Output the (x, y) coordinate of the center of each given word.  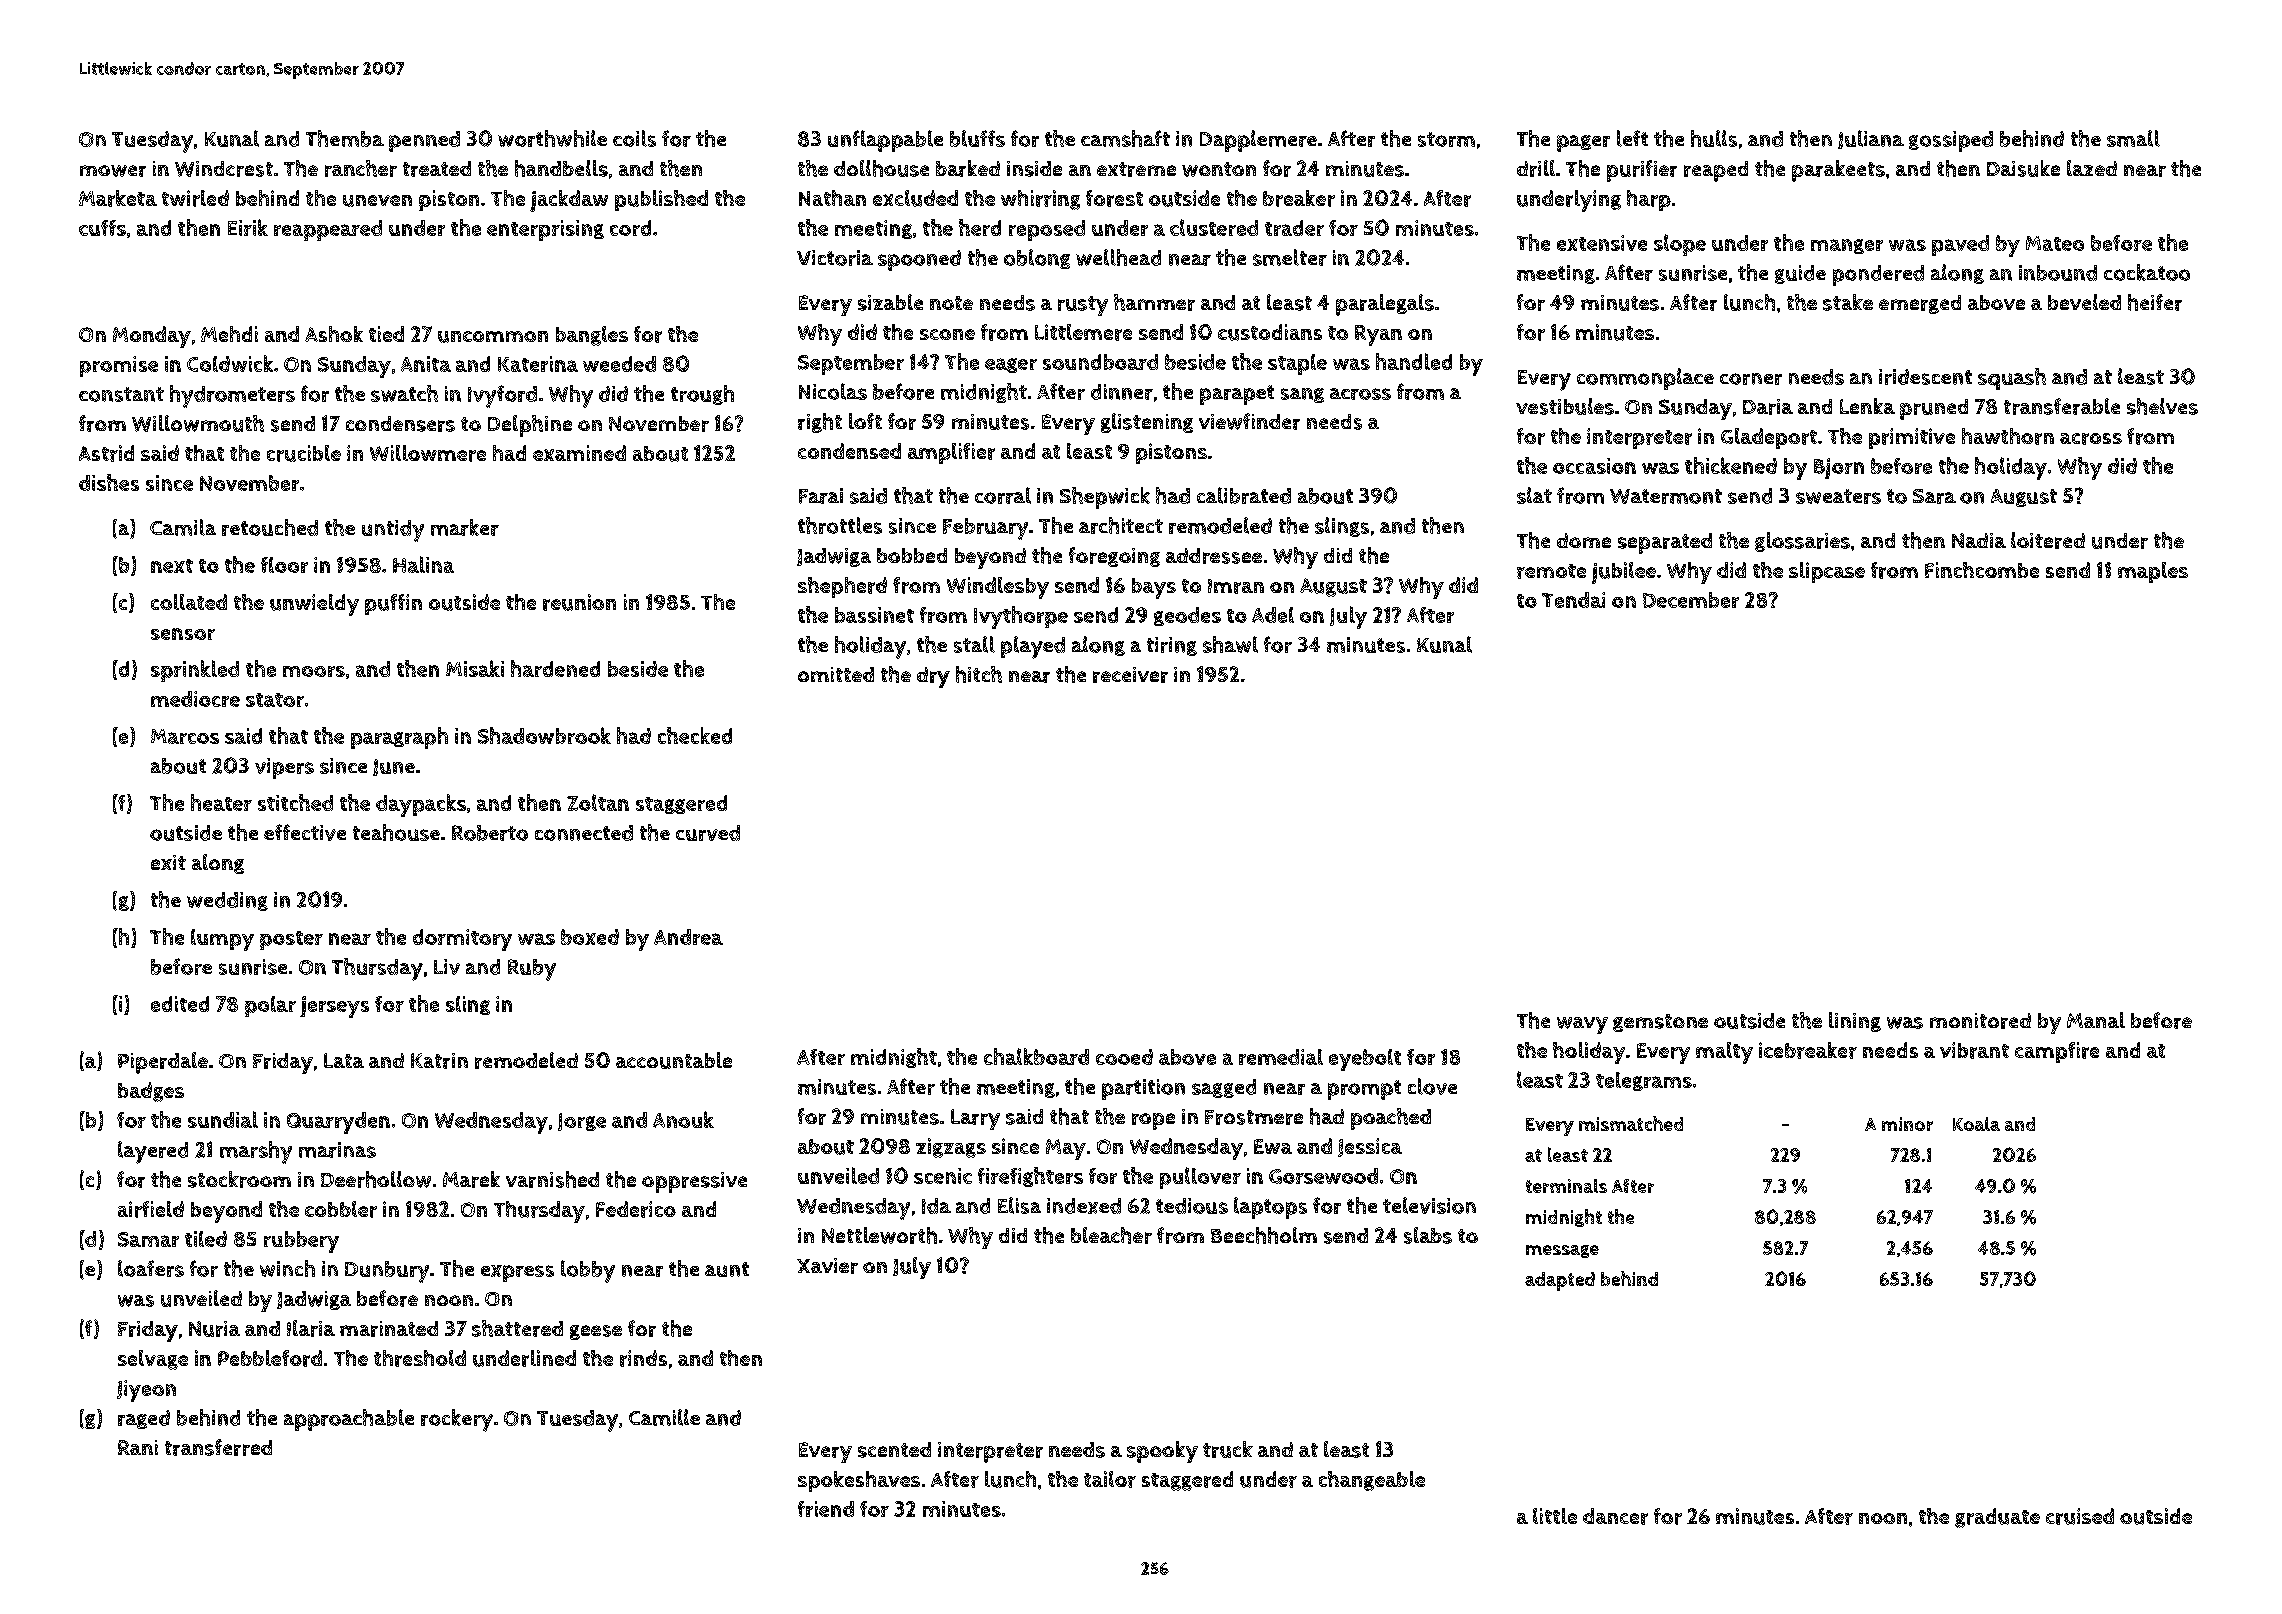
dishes (109, 482)
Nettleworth (879, 1235)
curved (708, 833)
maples (2153, 572)
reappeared (328, 230)
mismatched (1631, 1123)
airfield (151, 1209)
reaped (1716, 171)
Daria (1768, 407)
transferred (218, 1447)
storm (1446, 139)
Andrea (688, 937)
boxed (590, 937)
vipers (284, 768)
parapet (1237, 395)
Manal (2096, 1020)
